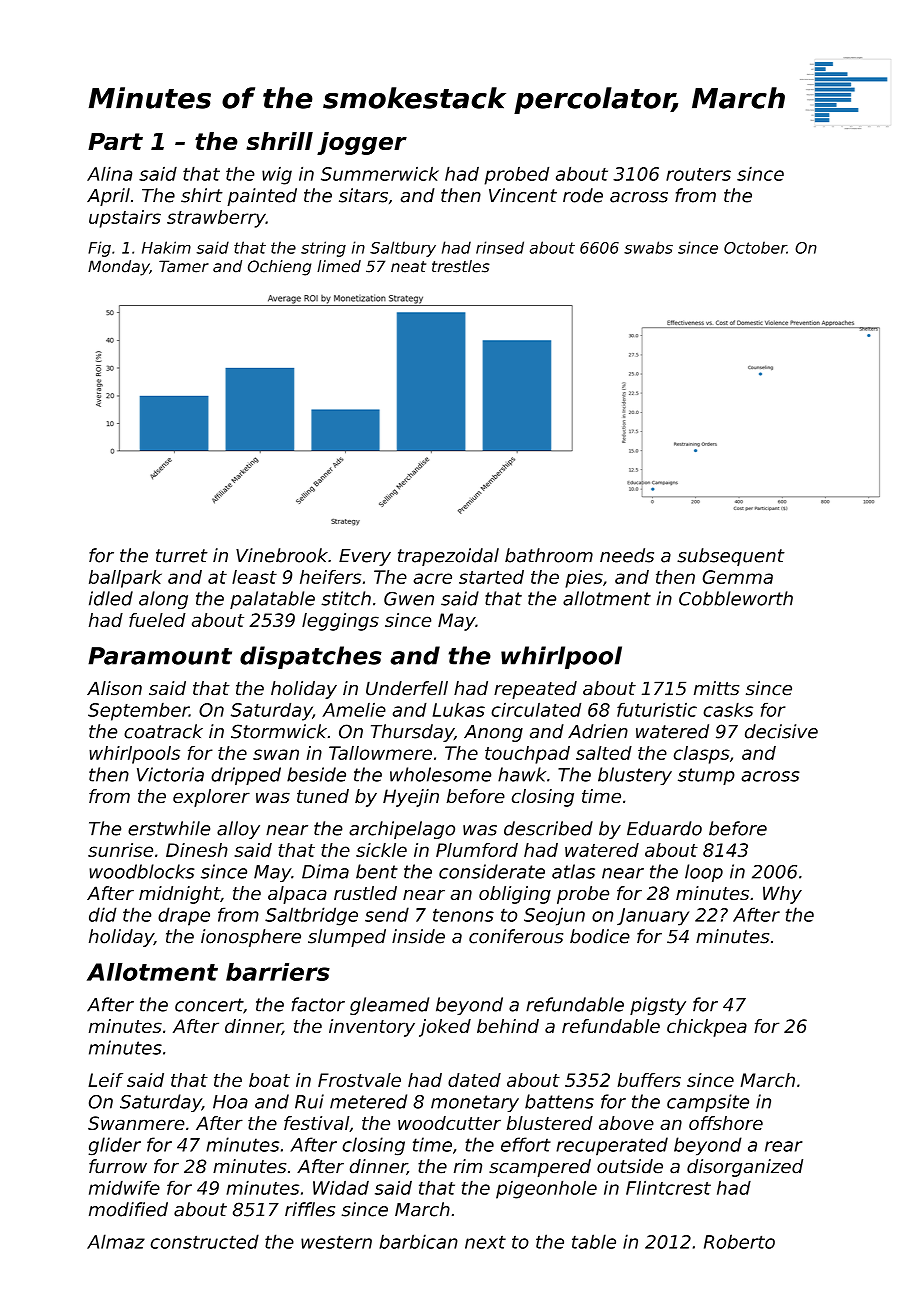 The image size is (908, 1316). What do you see at coordinates (209, 1005) in the page?
I see `concert` at bounding box center [209, 1005].
